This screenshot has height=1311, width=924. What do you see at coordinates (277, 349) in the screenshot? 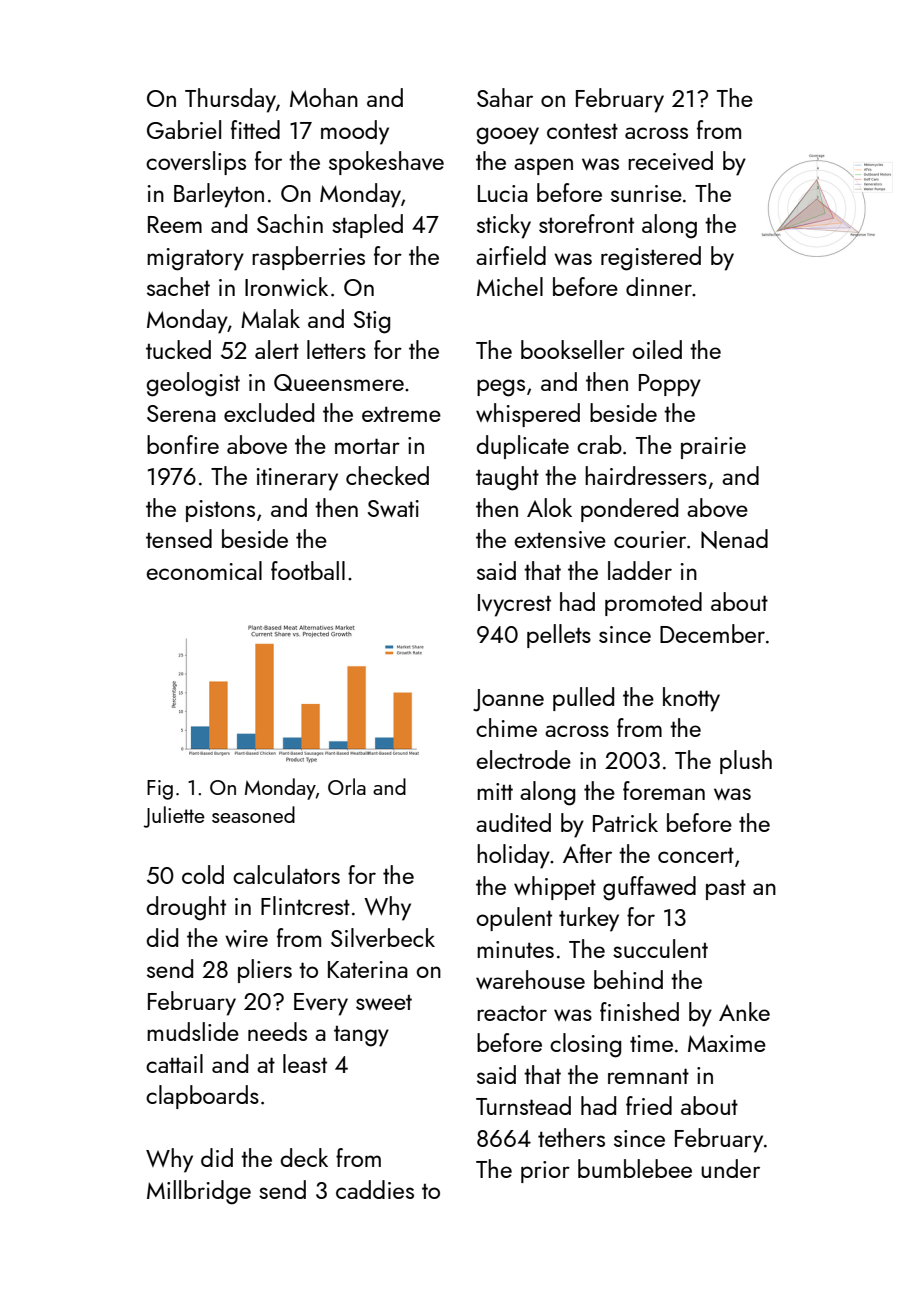
I see `alert` at bounding box center [277, 349].
